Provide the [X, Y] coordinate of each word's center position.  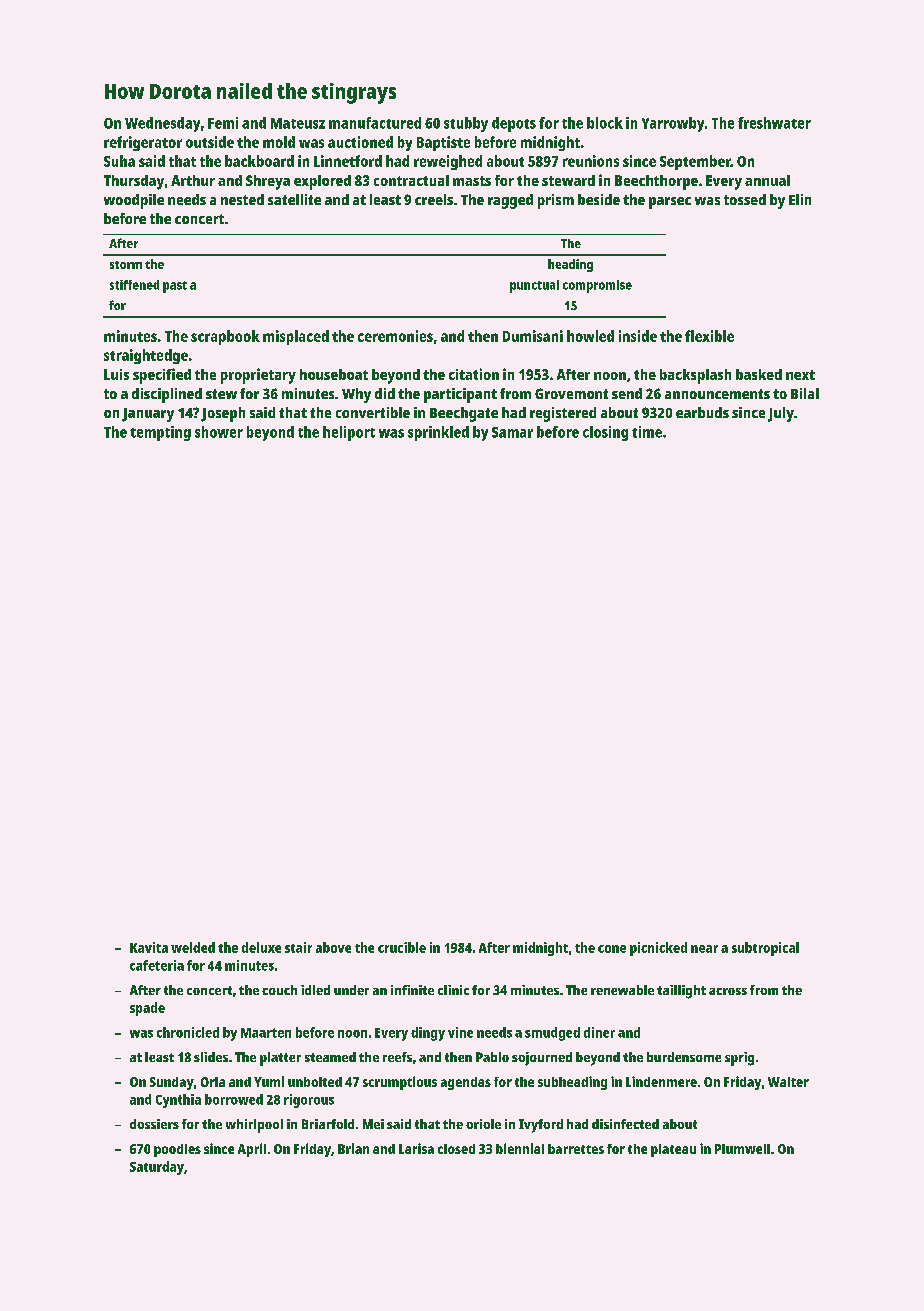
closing [605, 433]
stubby [466, 124]
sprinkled [438, 433]
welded [193, 947]
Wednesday [162, 124]
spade [147, 1009]
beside [599, 199]
